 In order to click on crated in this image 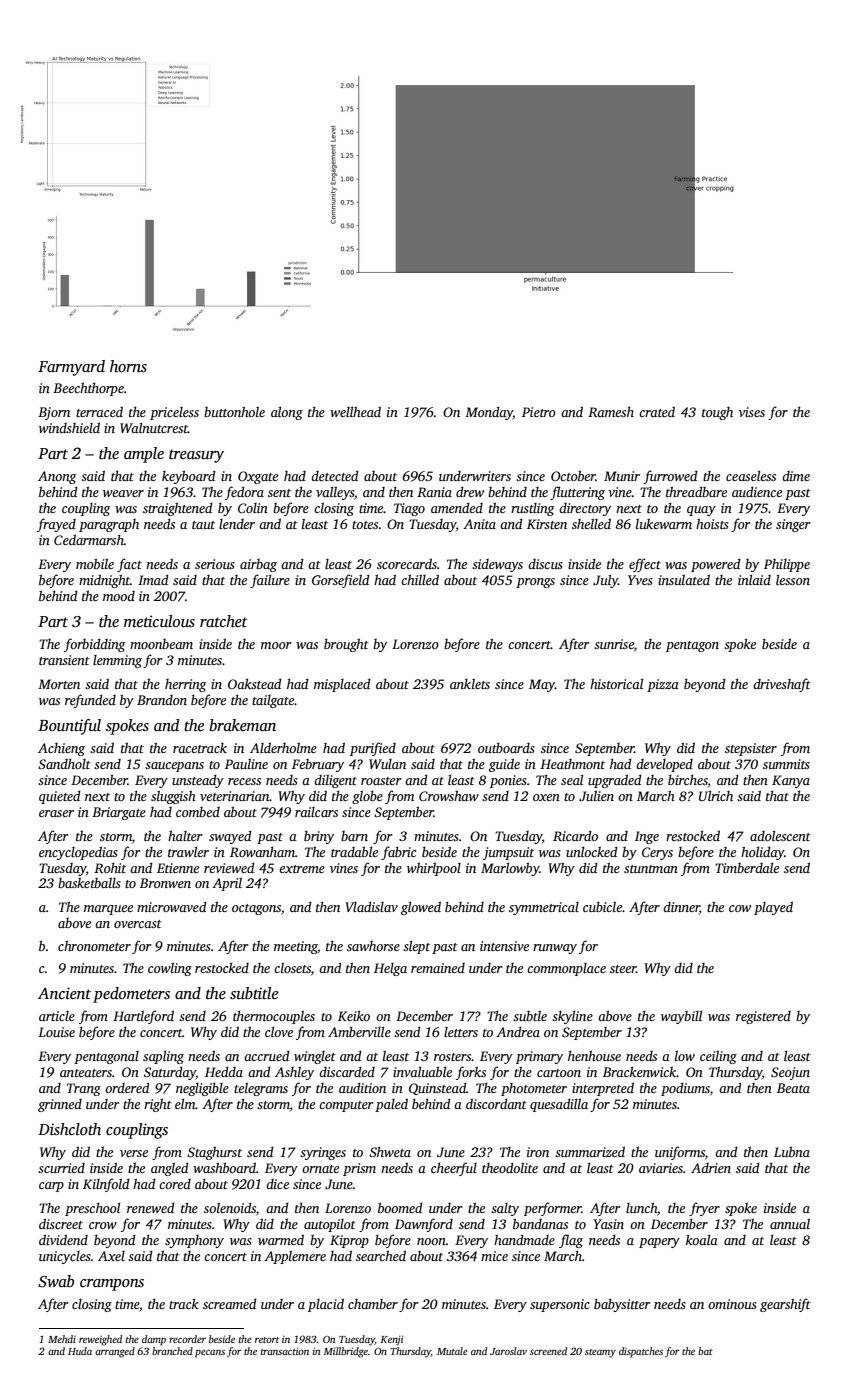, I will do `click(657, 411)`.
